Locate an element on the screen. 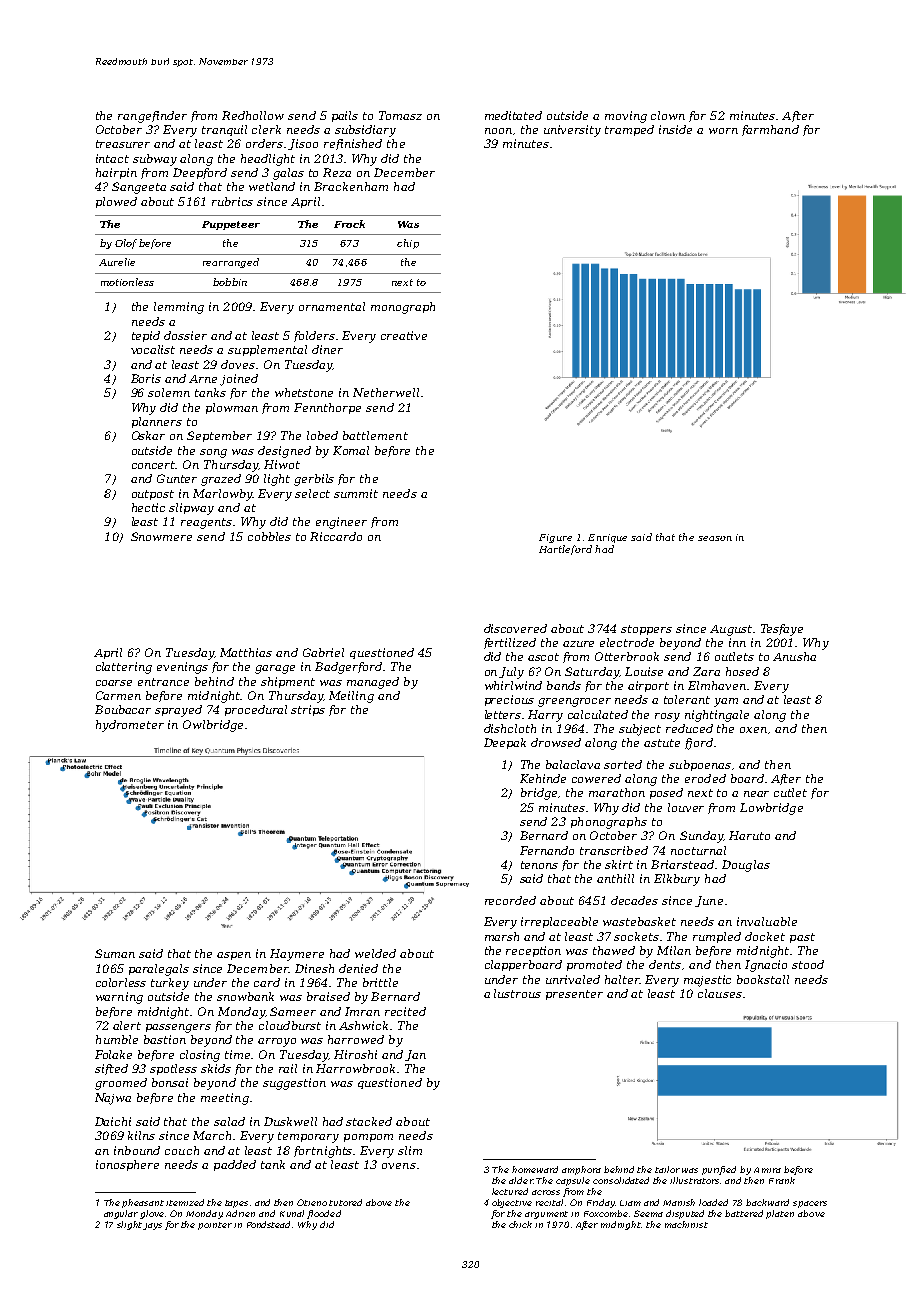  moving is located at coordinates (626, 117).
